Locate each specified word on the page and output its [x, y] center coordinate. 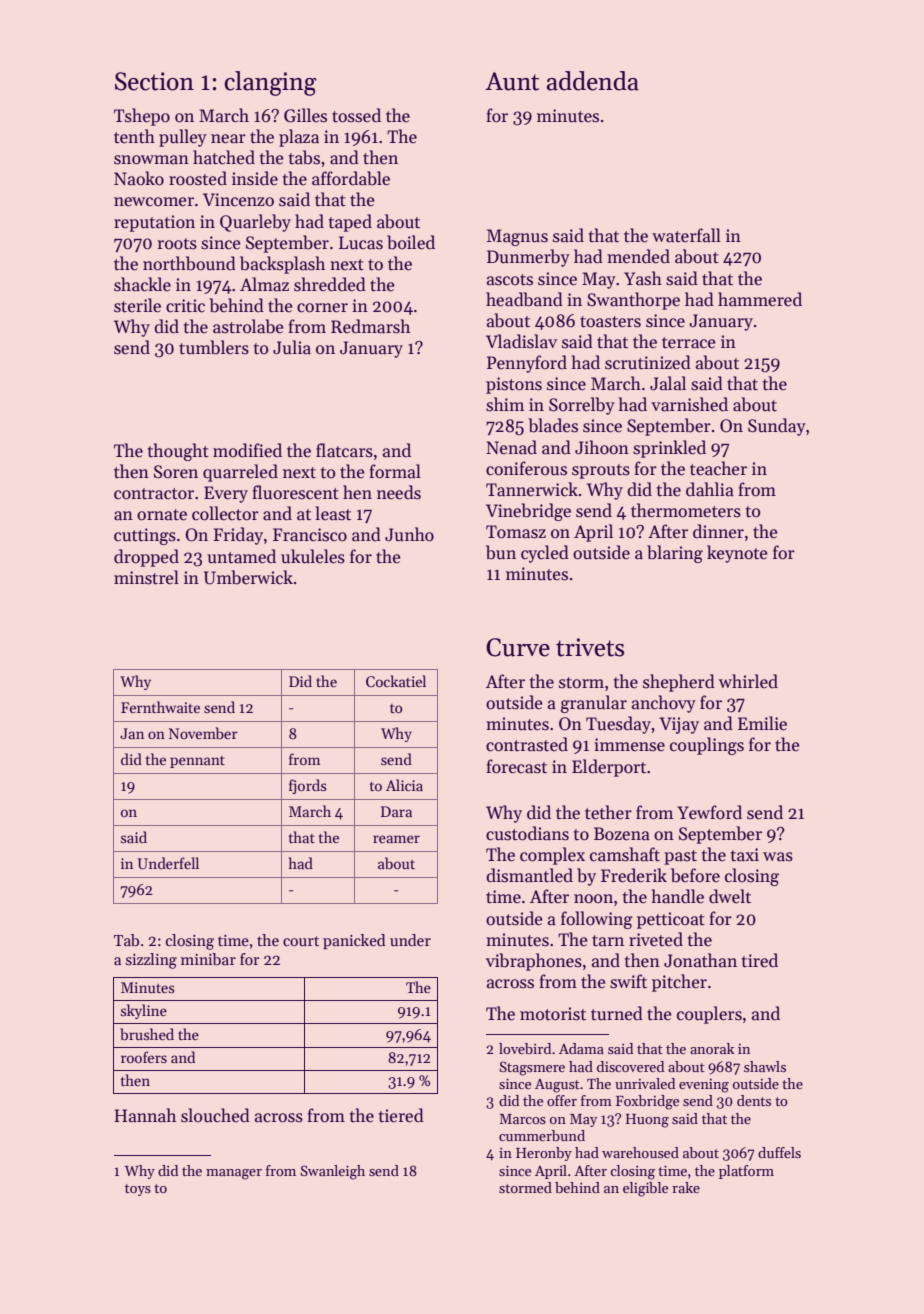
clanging [270, 83]
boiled [411, 242]
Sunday [777, 427]
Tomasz [516, 532]
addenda [593, 81]
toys [138, 1190]
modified [247, 450]
